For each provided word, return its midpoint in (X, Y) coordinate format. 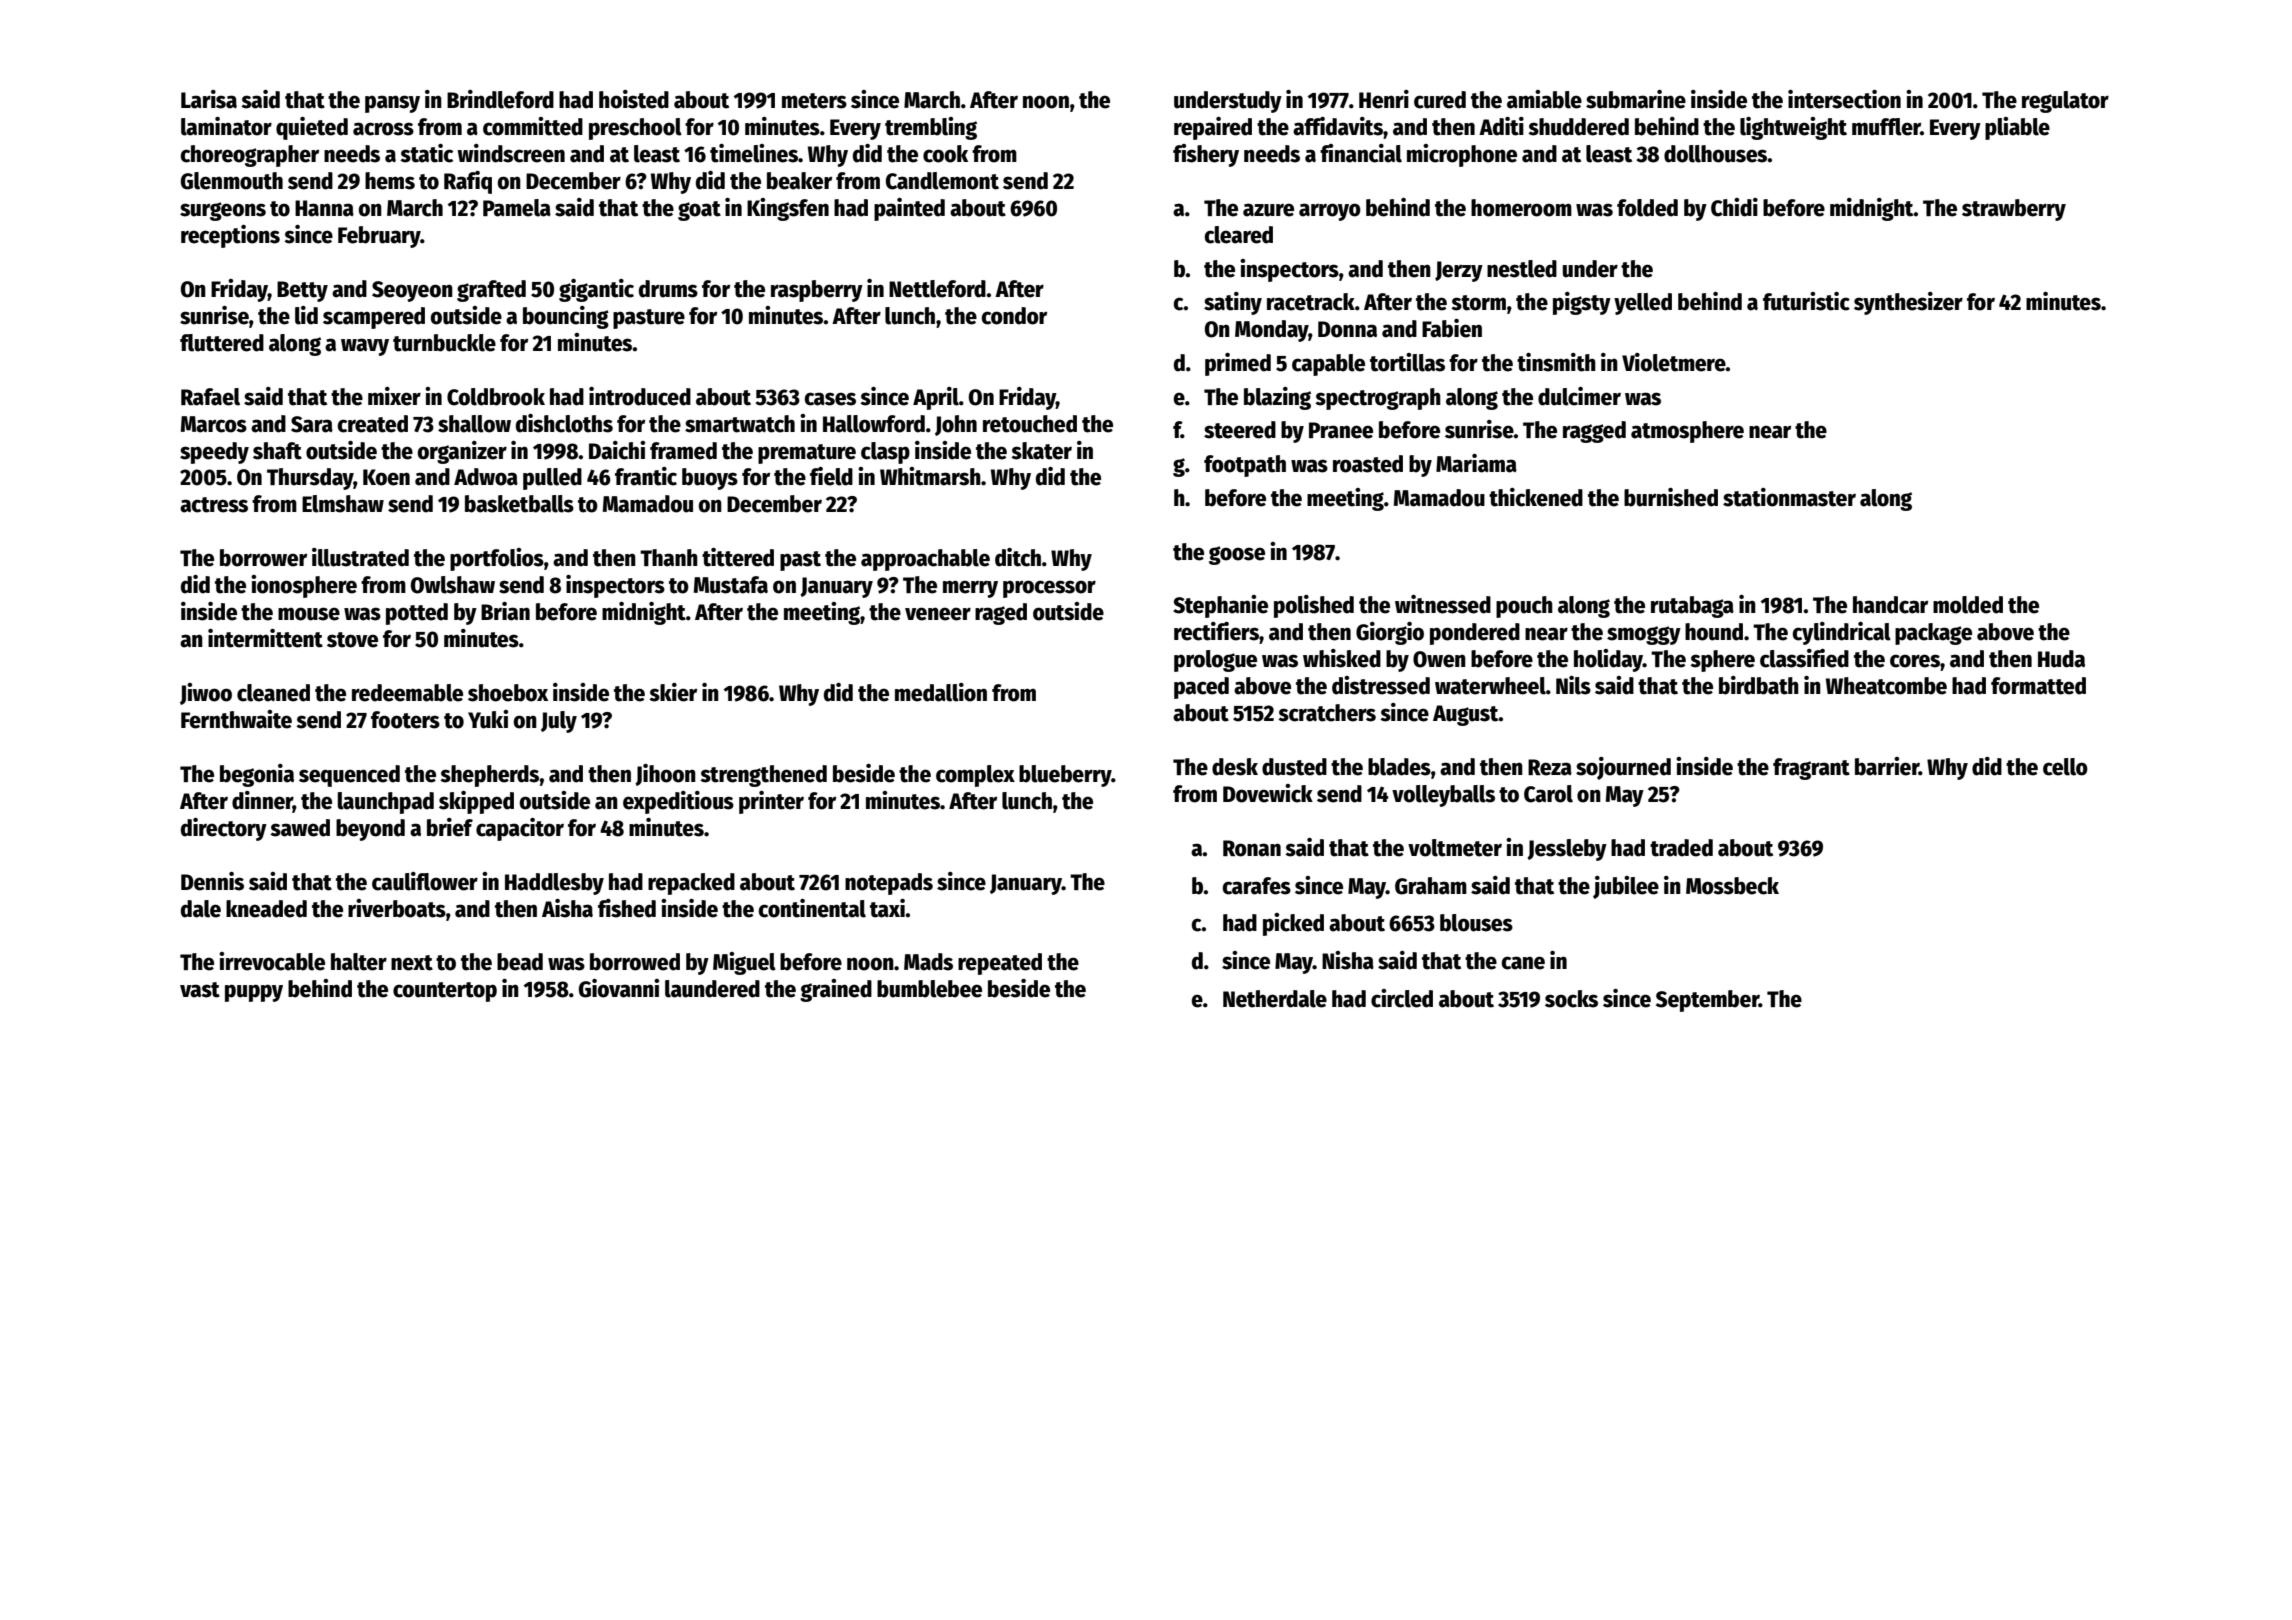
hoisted (634, 99)
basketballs (519, 504)
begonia (257, 775)
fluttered (222, 343)
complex (975, 776)
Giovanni (619, 988)
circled (1402, 998)
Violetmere (1674, 362)
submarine (1636, 99)
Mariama (1476, 463)
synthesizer (1908, 303)
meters (814, 101)
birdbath (1759, 685)
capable (1328, 365)
